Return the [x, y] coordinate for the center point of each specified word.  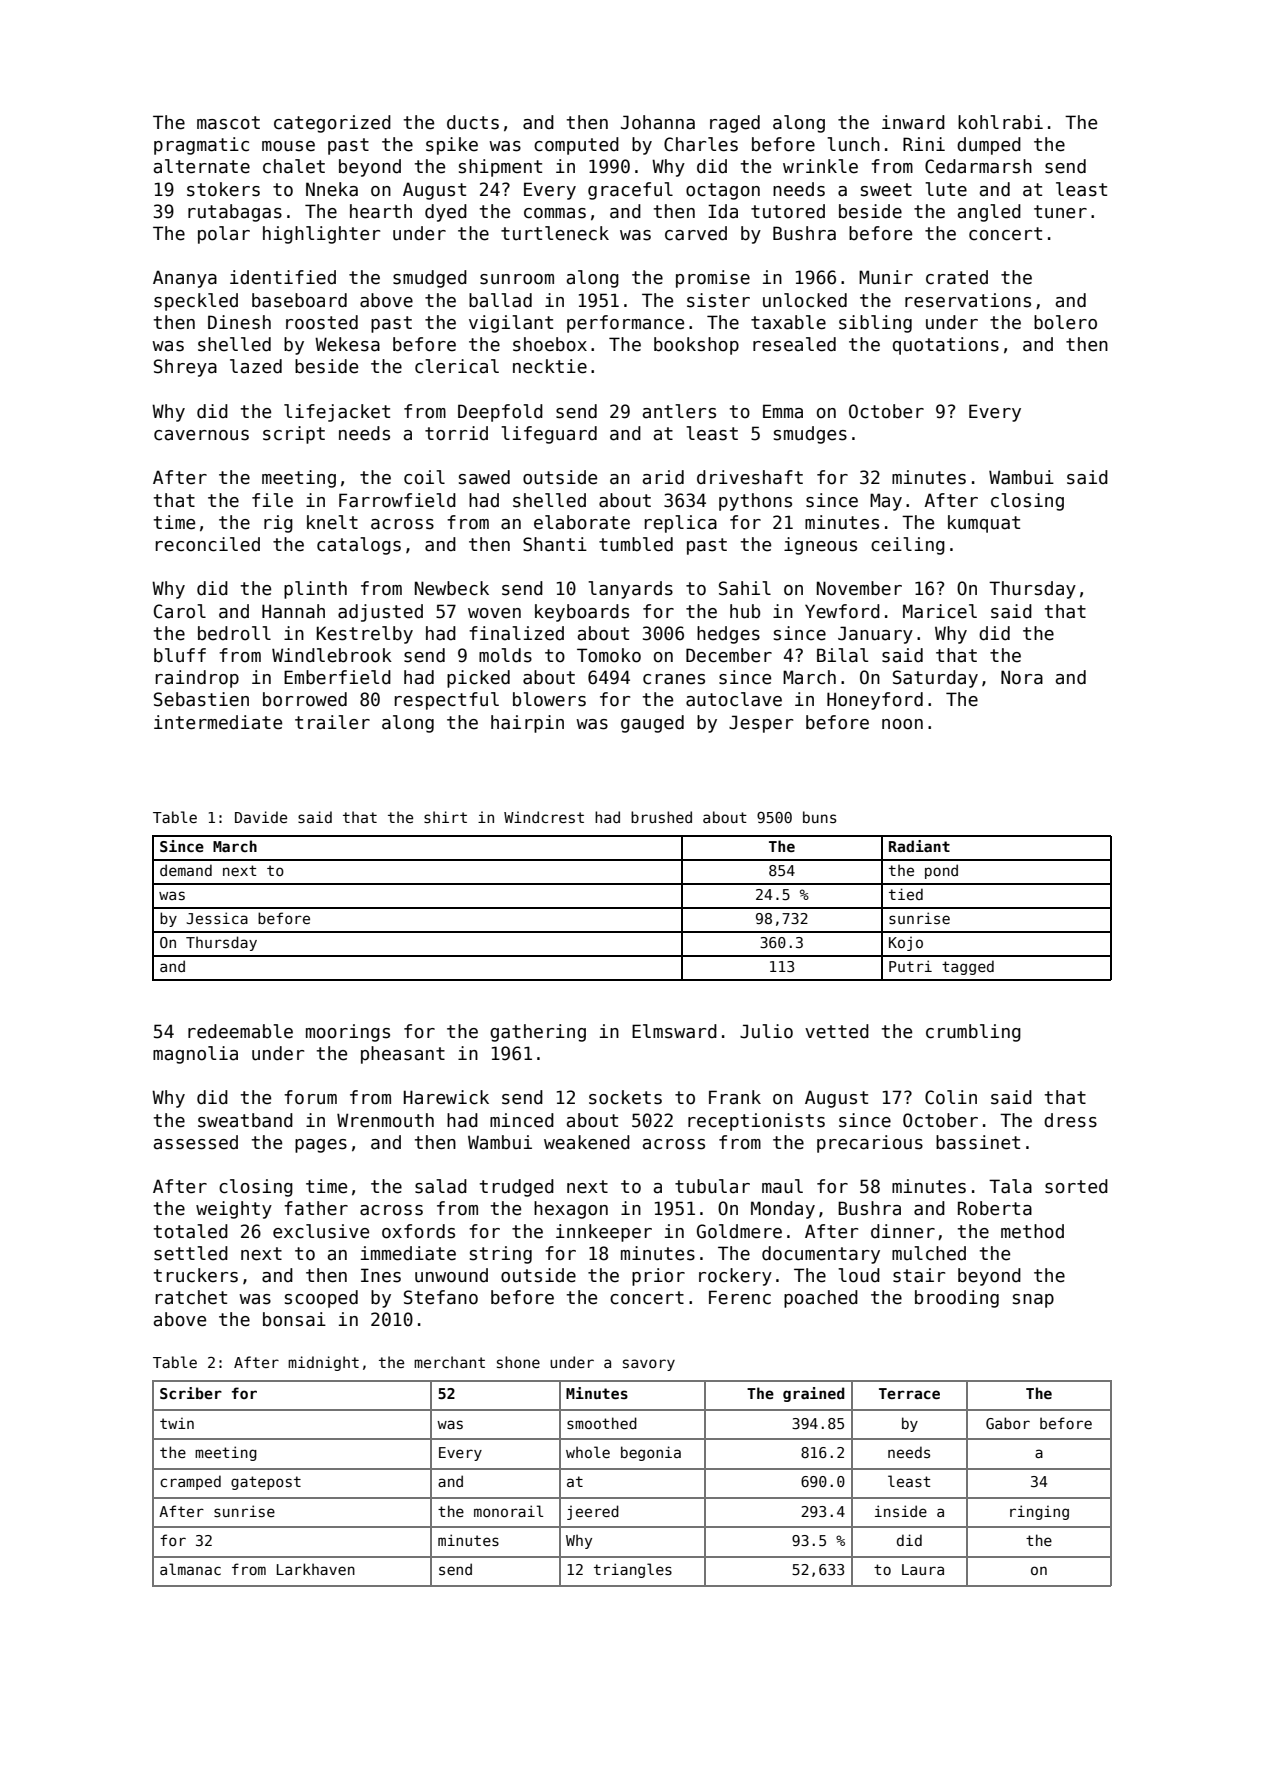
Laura [923, 1569]
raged [735, 124]
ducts [473, 122]
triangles [633, 1570]
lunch [853, 144]
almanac [190, 1569]
